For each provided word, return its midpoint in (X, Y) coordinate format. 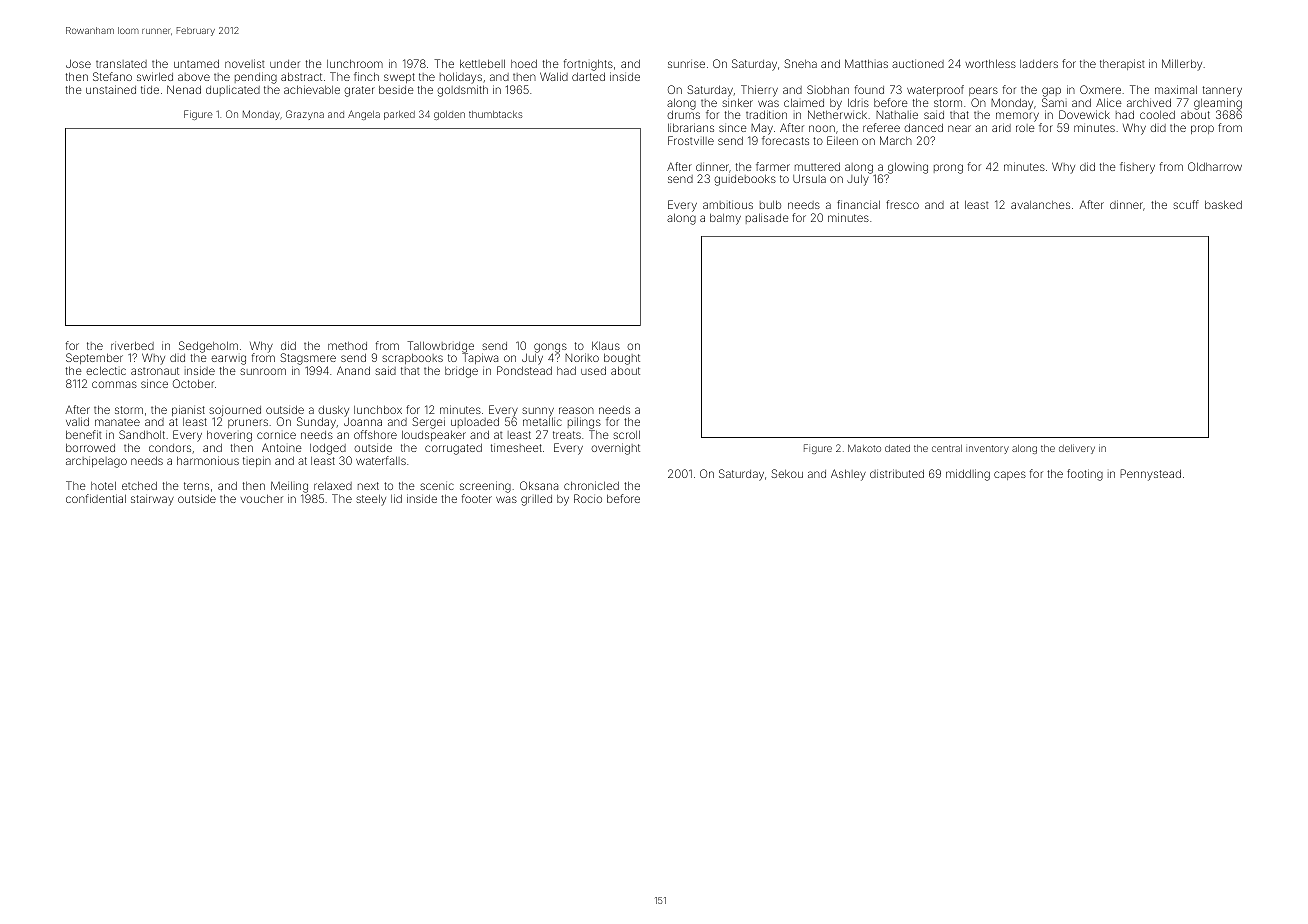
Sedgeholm (208, 347)
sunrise (686, 64)
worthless (990, 64)
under (285, 64)
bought (622, 359)
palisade (767, 219)
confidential (96, 498)
